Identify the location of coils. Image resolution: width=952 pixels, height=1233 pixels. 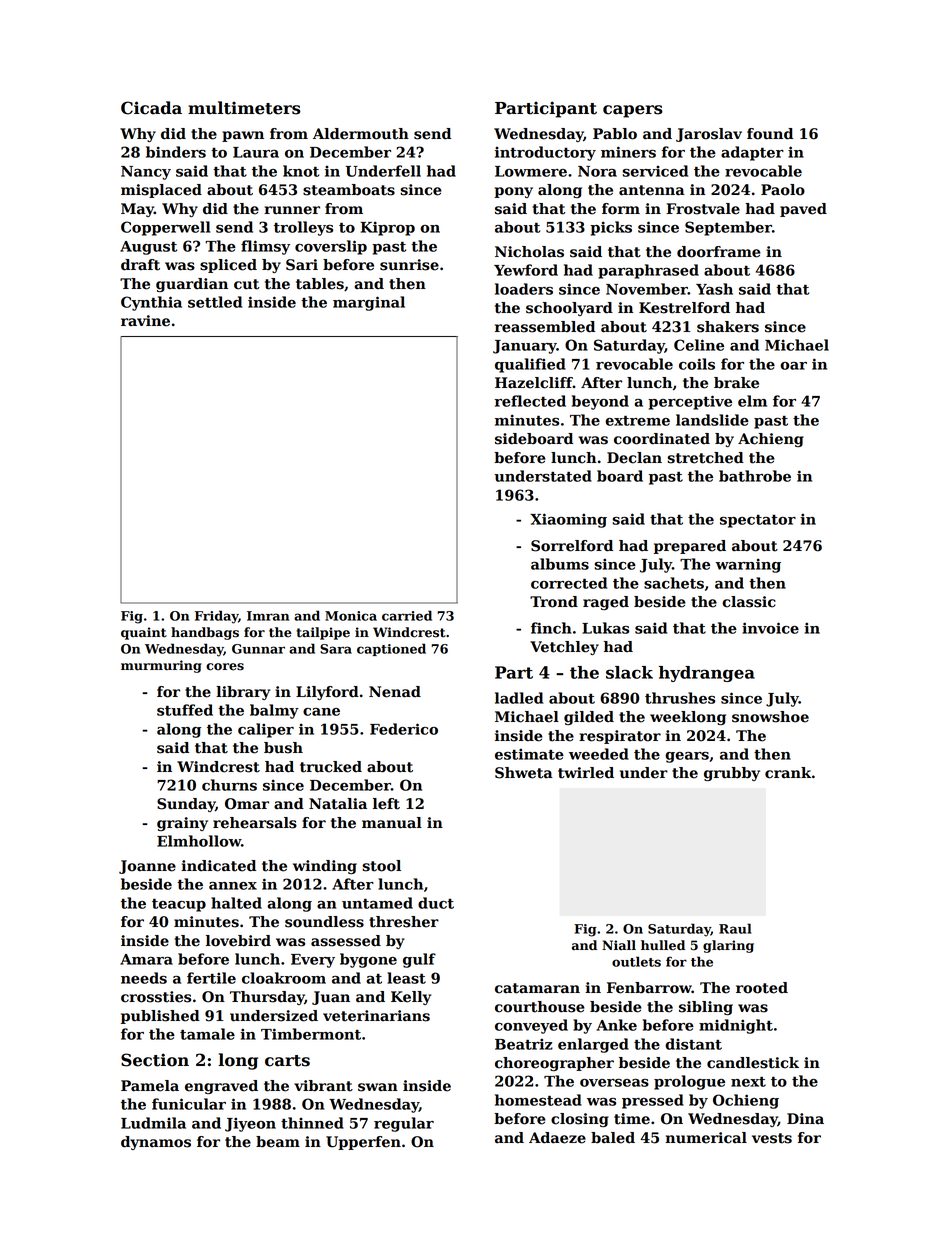
(697, 364).
